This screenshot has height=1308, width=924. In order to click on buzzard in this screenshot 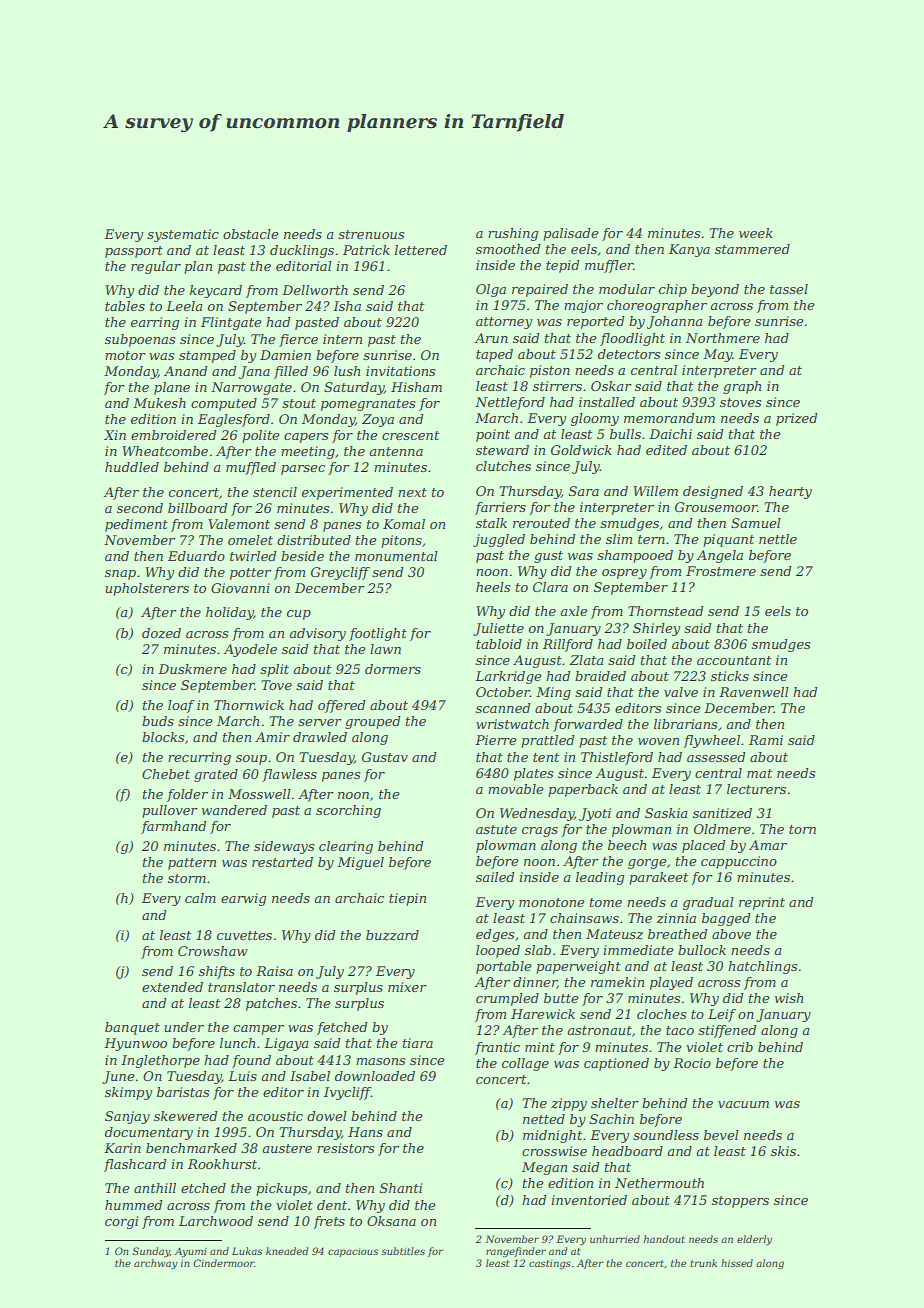, I will do `click(392, 935)`.
